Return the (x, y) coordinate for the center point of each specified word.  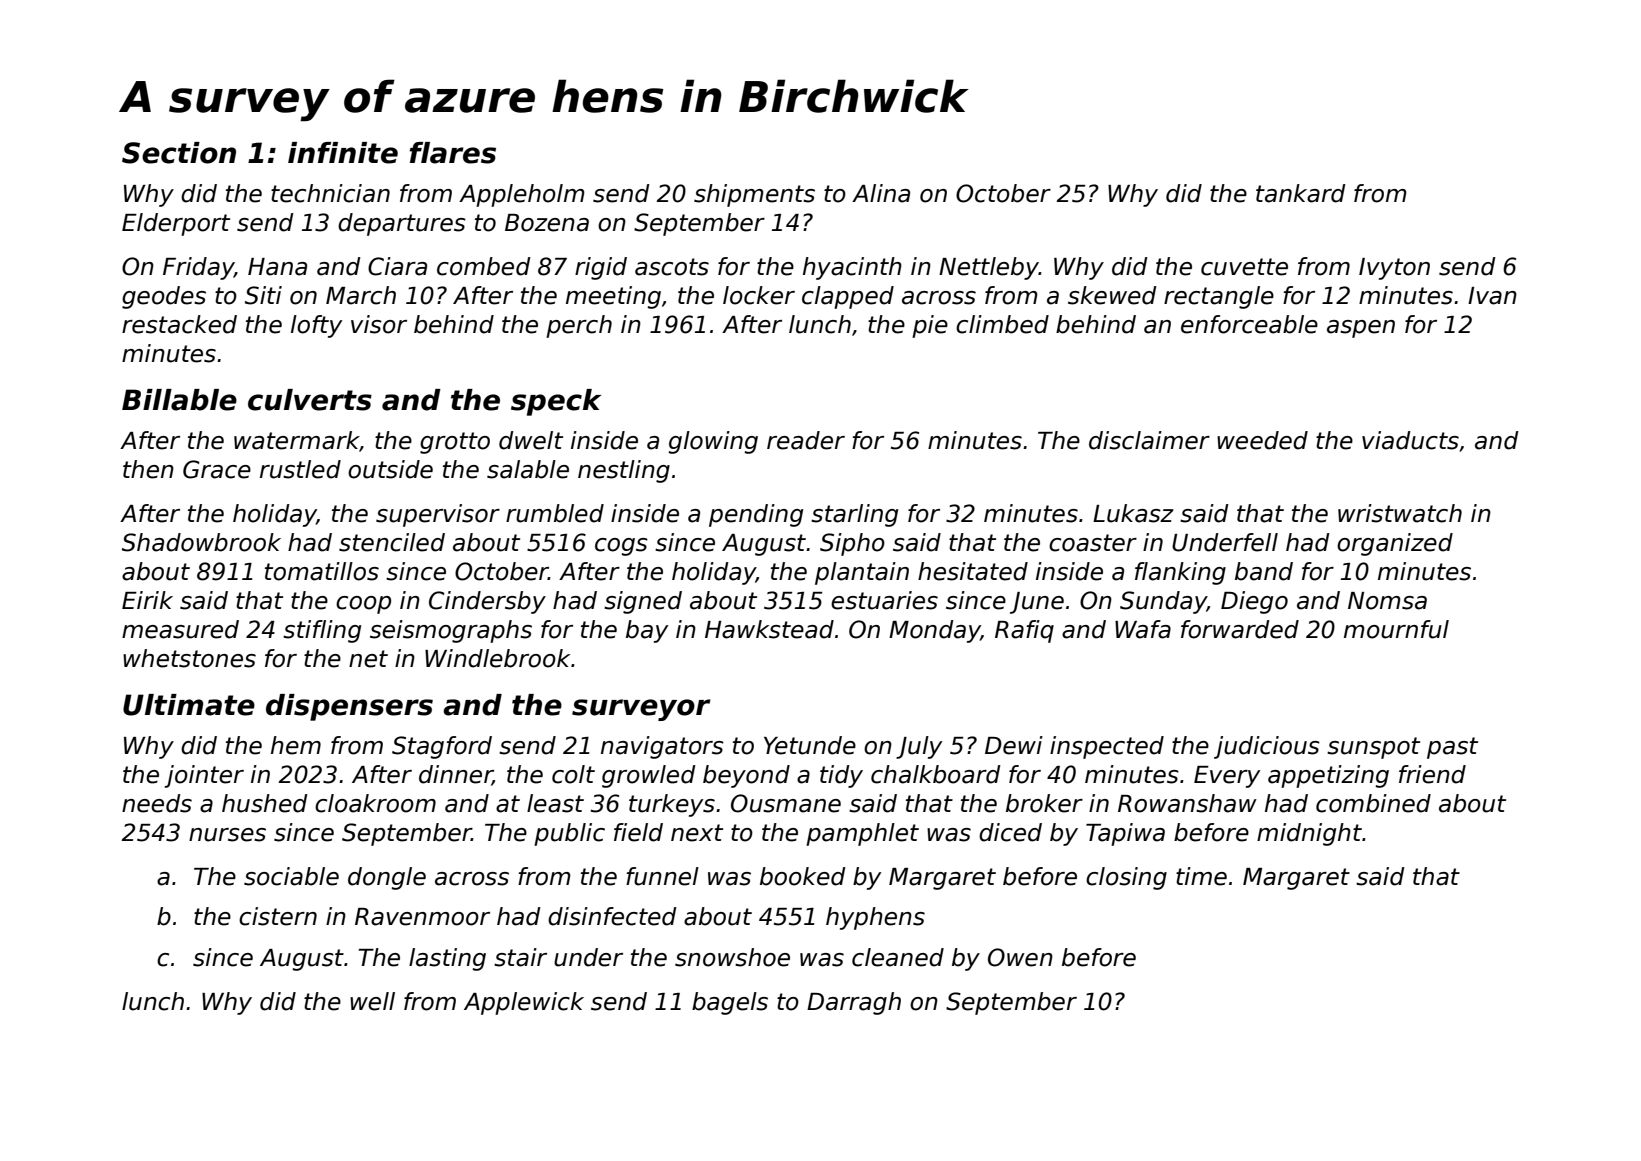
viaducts (1410, 440)
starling (854, 515)
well (372, 1001)
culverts (310, 400)
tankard (1301, 193)
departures (402, 224)
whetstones (189, 658)
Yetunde (810, 745)
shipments (754, 195)
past (1452, 748)
